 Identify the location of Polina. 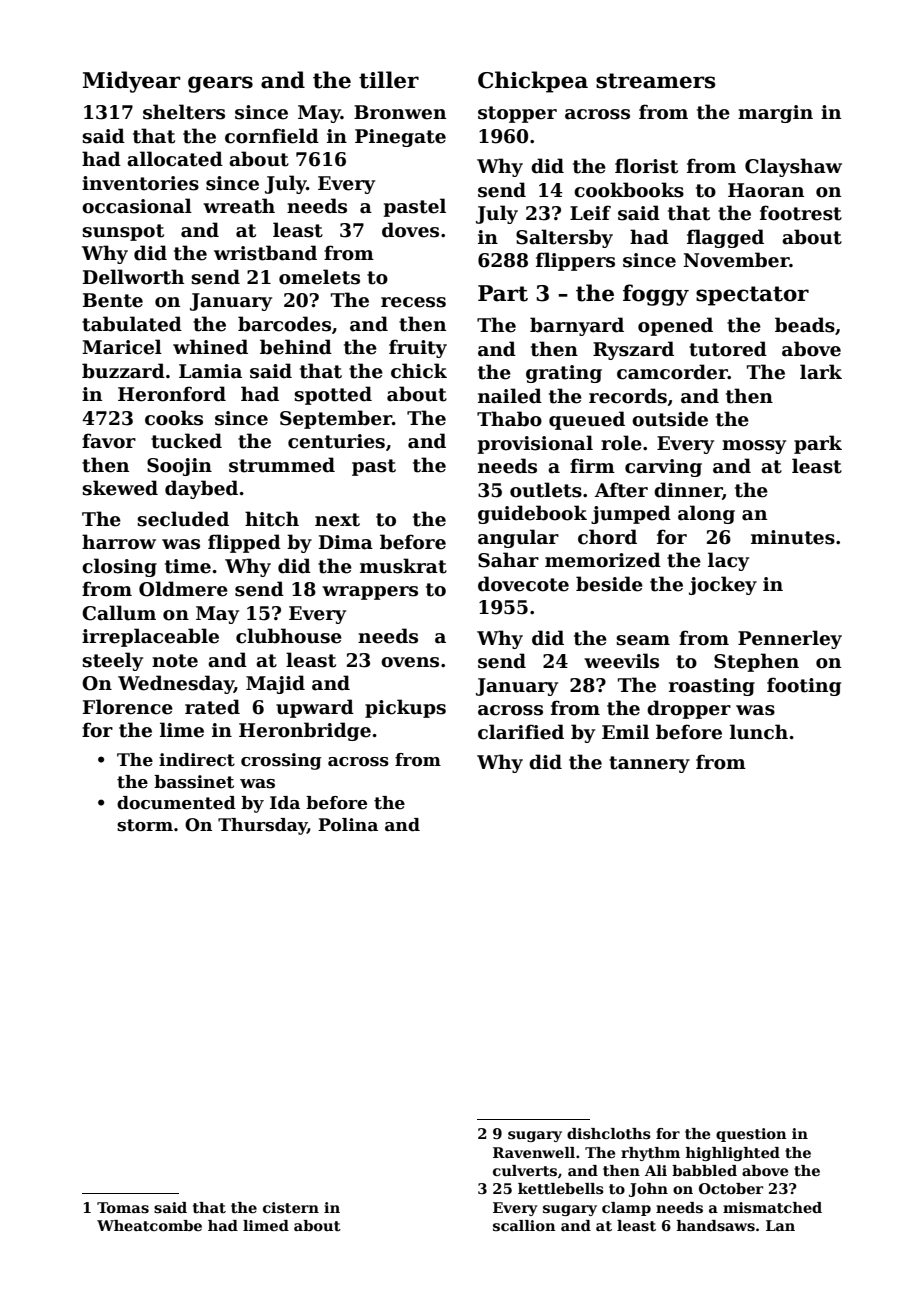
(348, 825).
